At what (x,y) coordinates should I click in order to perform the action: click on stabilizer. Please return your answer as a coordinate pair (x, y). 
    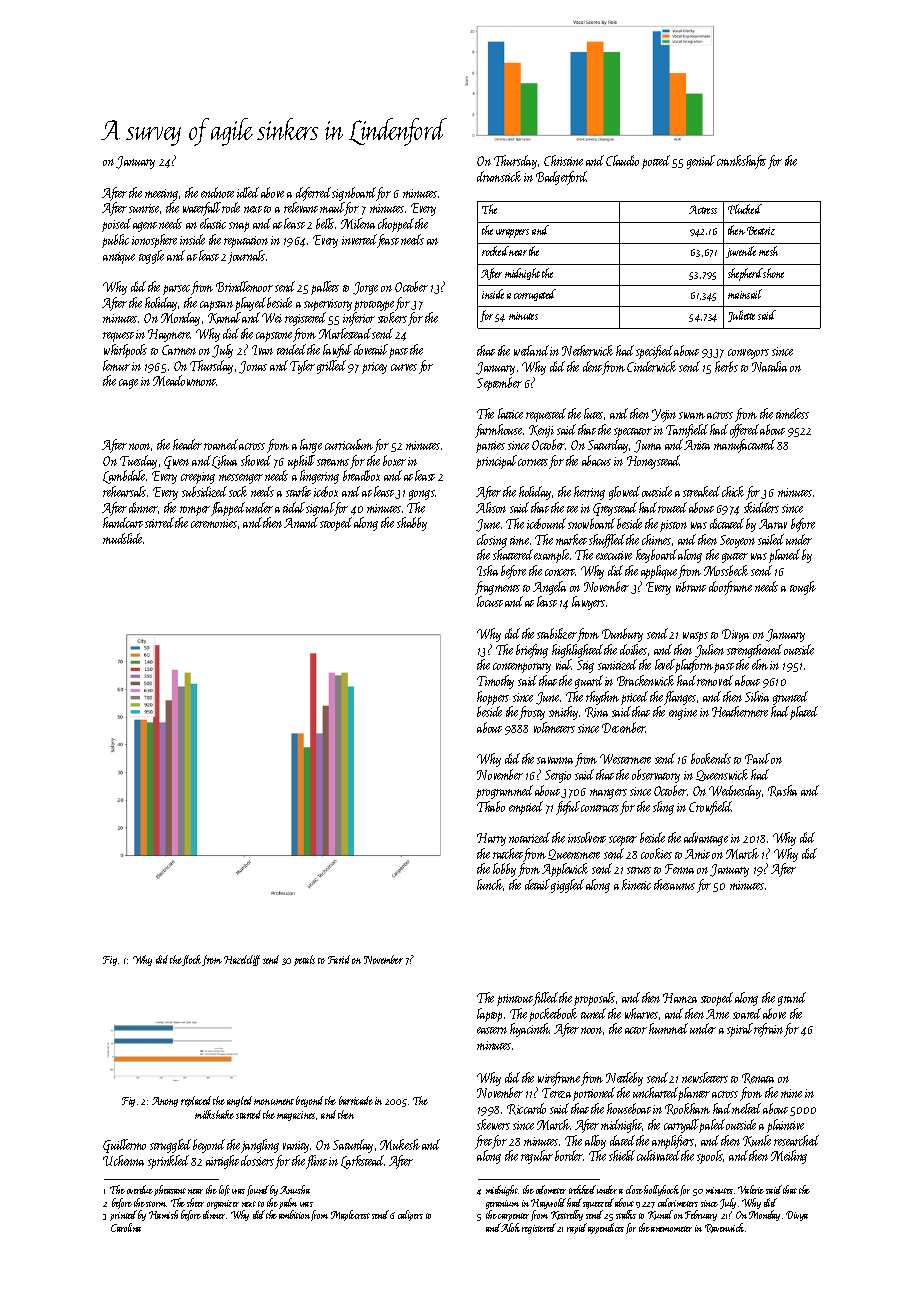
    Looking at the image, I should click on (557, 633).
